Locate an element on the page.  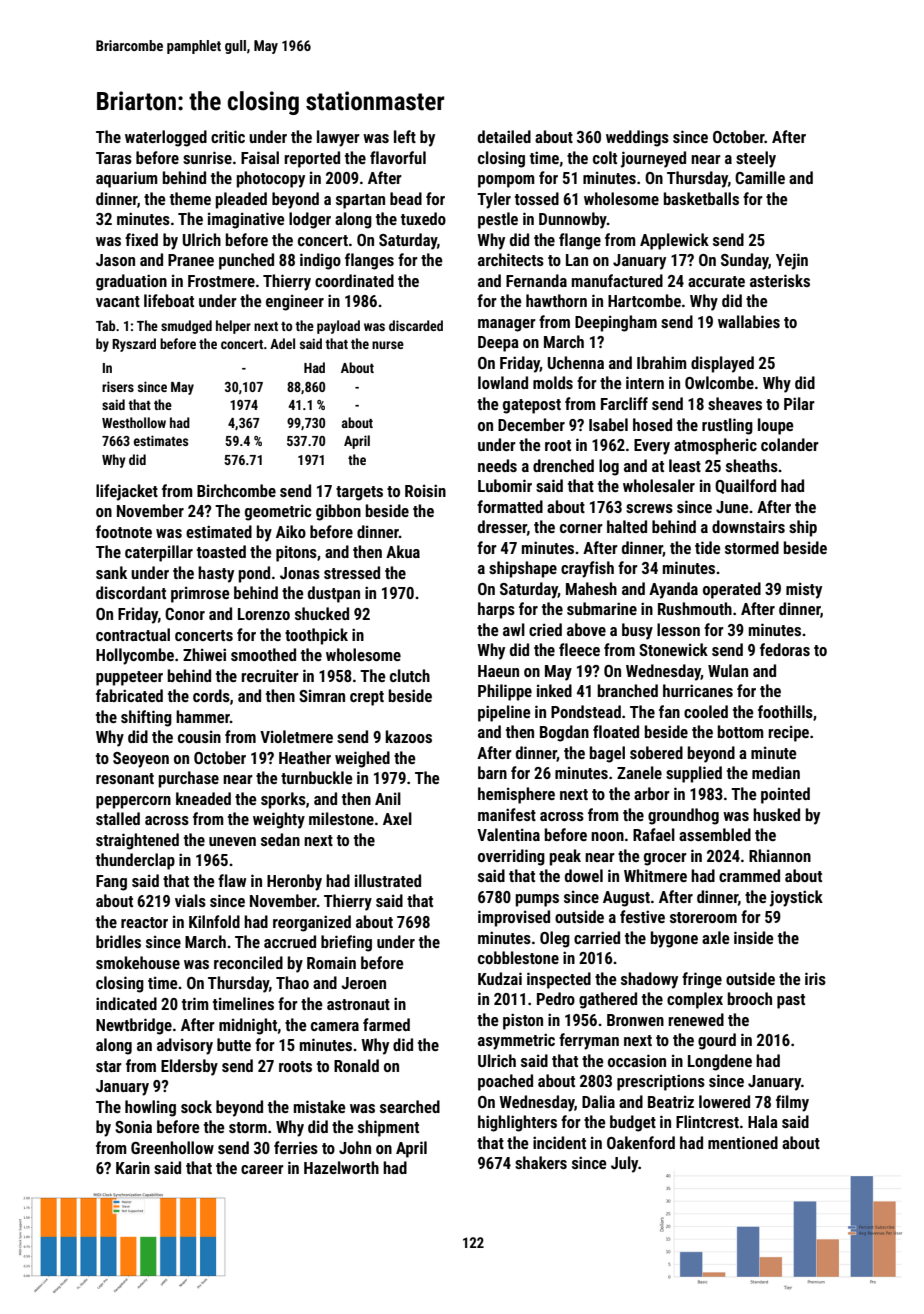
joystick is located at coordinates (796, 898).
